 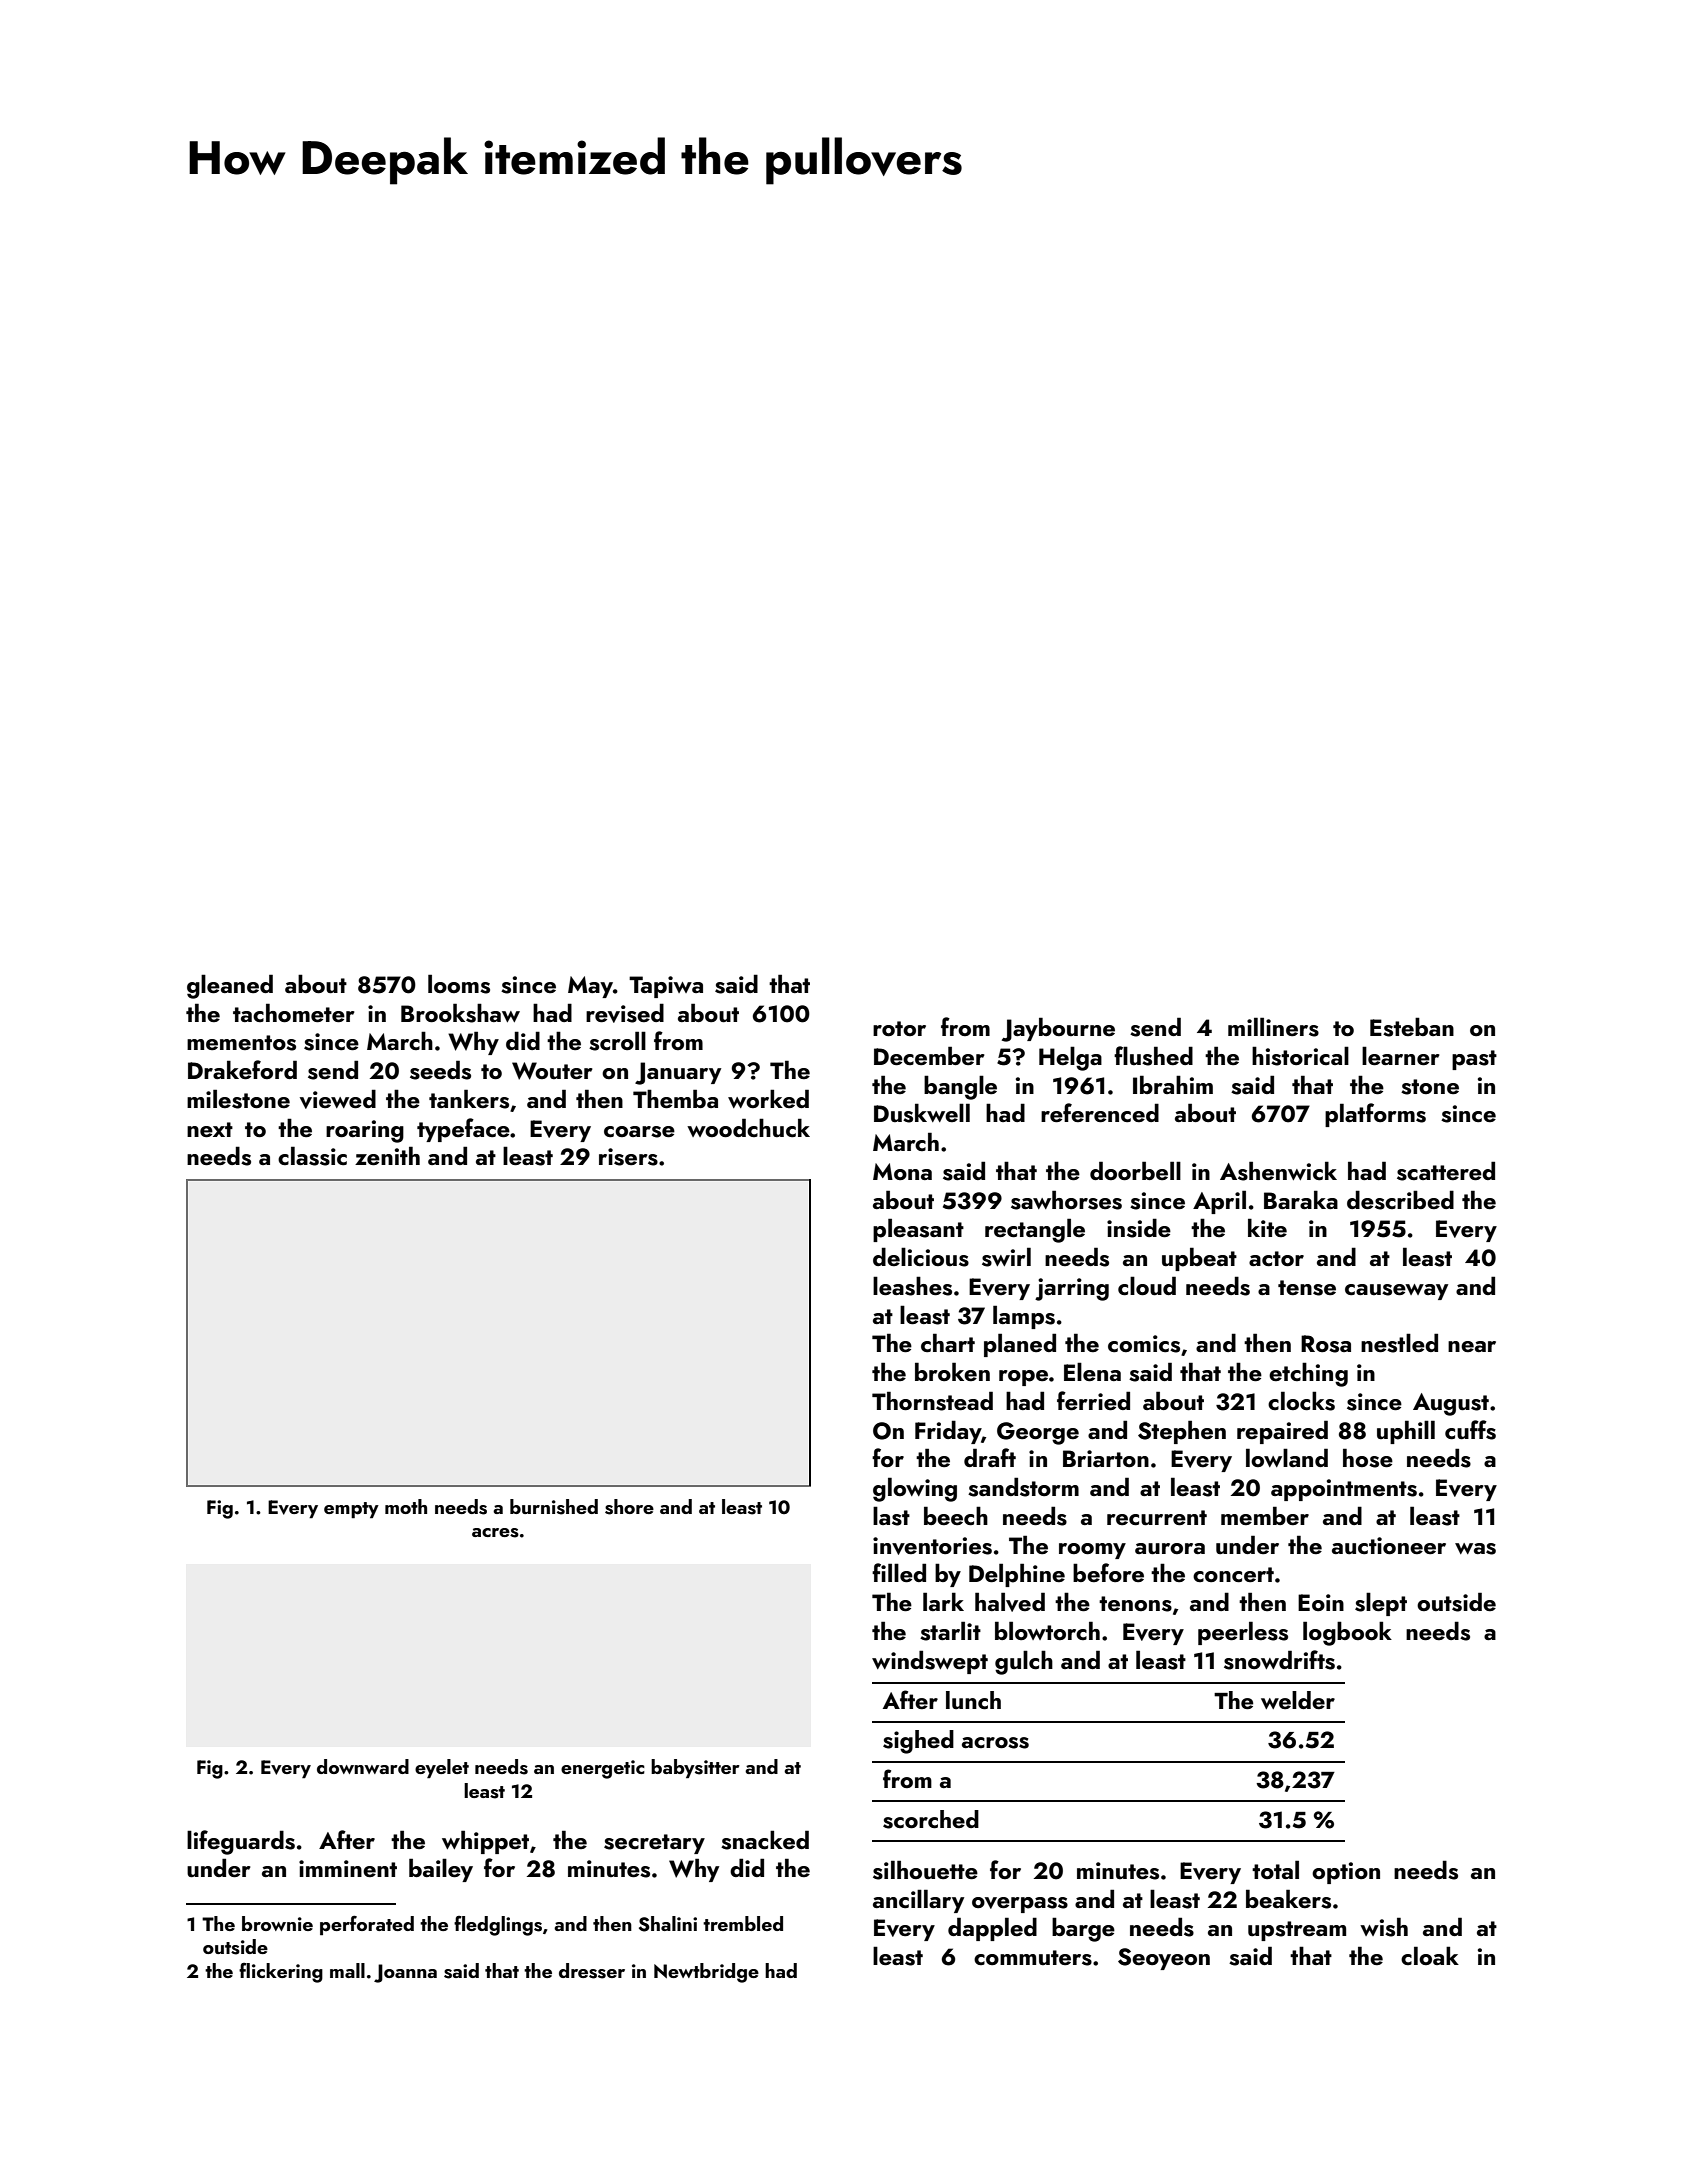 I want to click on Thornstead, so click(x=932, y=1401).
